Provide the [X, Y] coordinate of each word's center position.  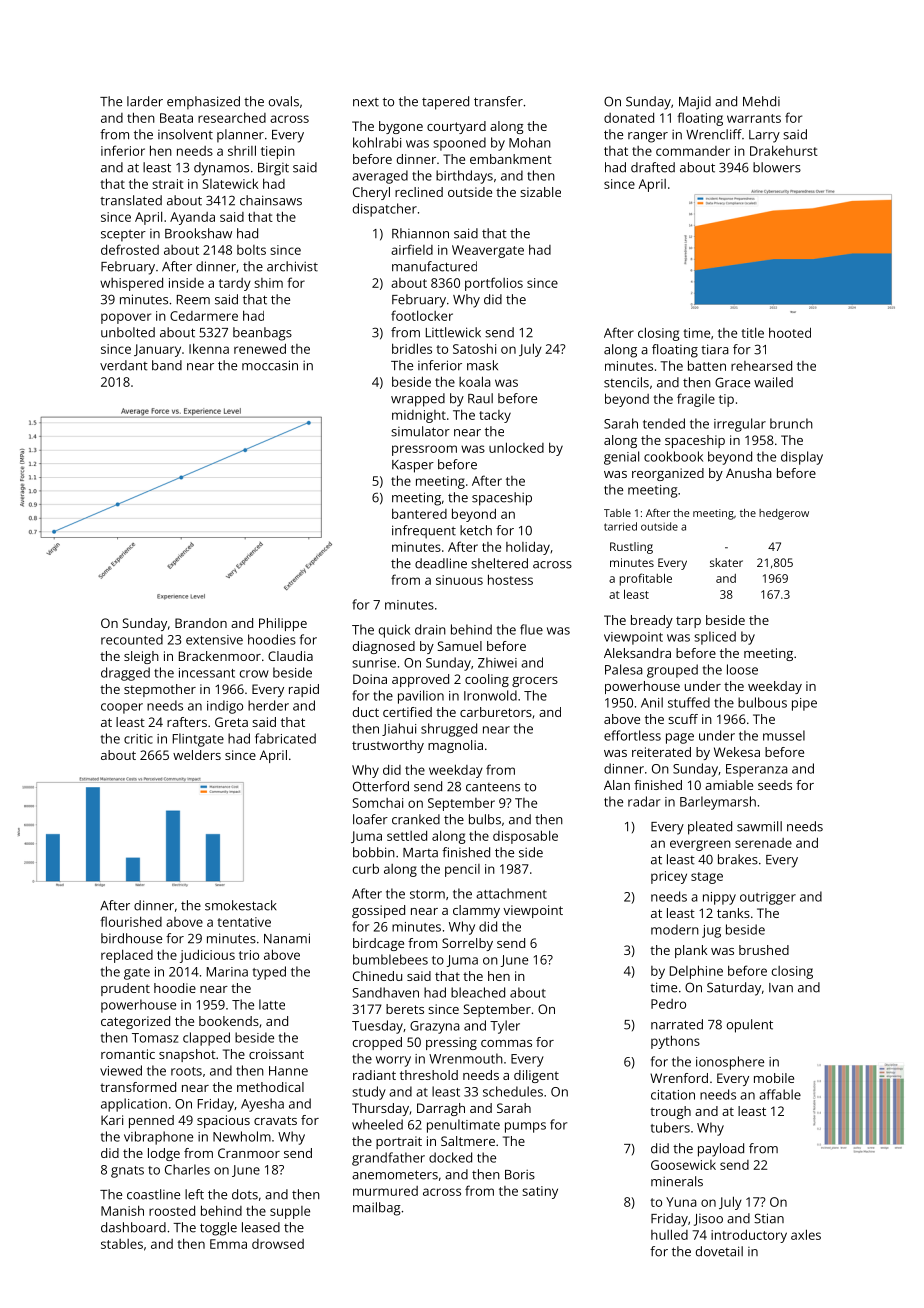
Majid [695, 103]
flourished [131, 921]
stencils [626, 382]
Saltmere [468, 1141]
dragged [125, 674]
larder [145, 101]
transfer [498, 101]
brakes [738, 859]
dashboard [133, 1227]
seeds [775, 785]
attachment [511, 893]
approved [420, 680]
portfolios [494, 284]
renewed [260, 348]
